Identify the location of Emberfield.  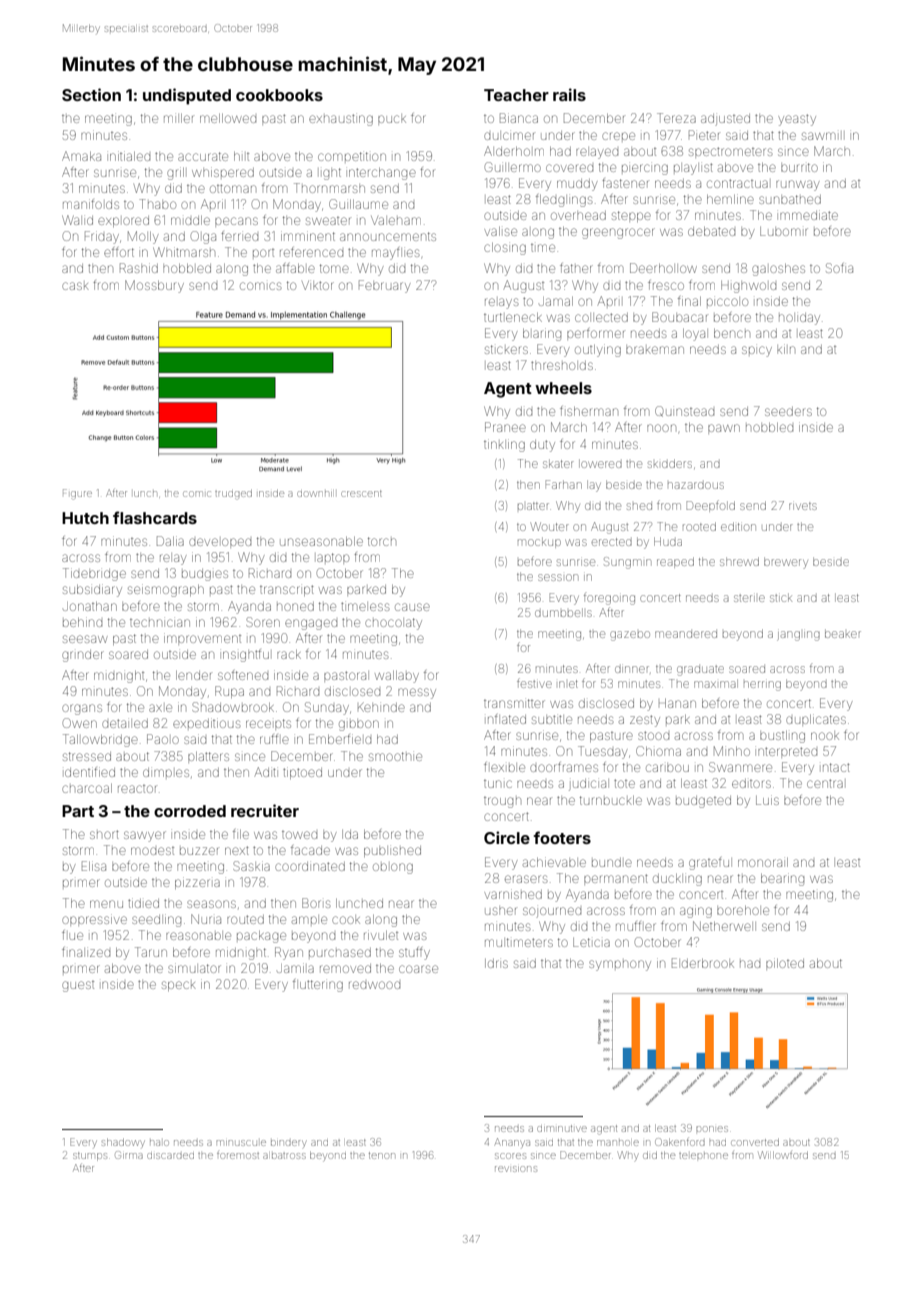
(340, 739).
